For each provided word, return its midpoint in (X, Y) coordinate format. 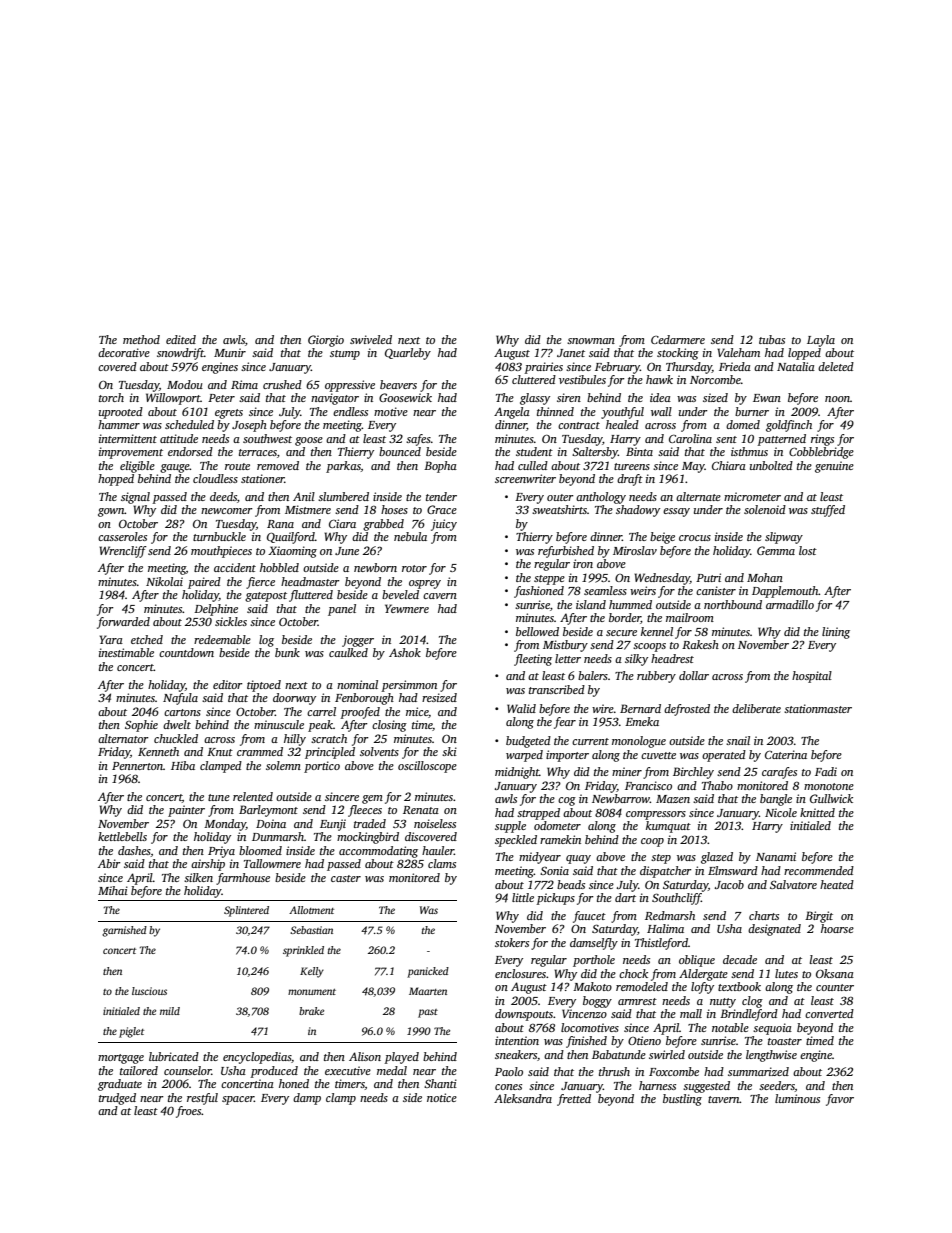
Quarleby (408, 354)
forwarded (123, 623)
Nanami (776, 856)
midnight (517, 773)
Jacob (729, 884)
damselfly (594, 944)
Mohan (765, 577)
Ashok (405, 652)
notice (442, 1097)
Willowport (173, 399)
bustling (682, 1100)
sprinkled (303, 951)
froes (189, 1112)
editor (228, 684)
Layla (821, 341)
